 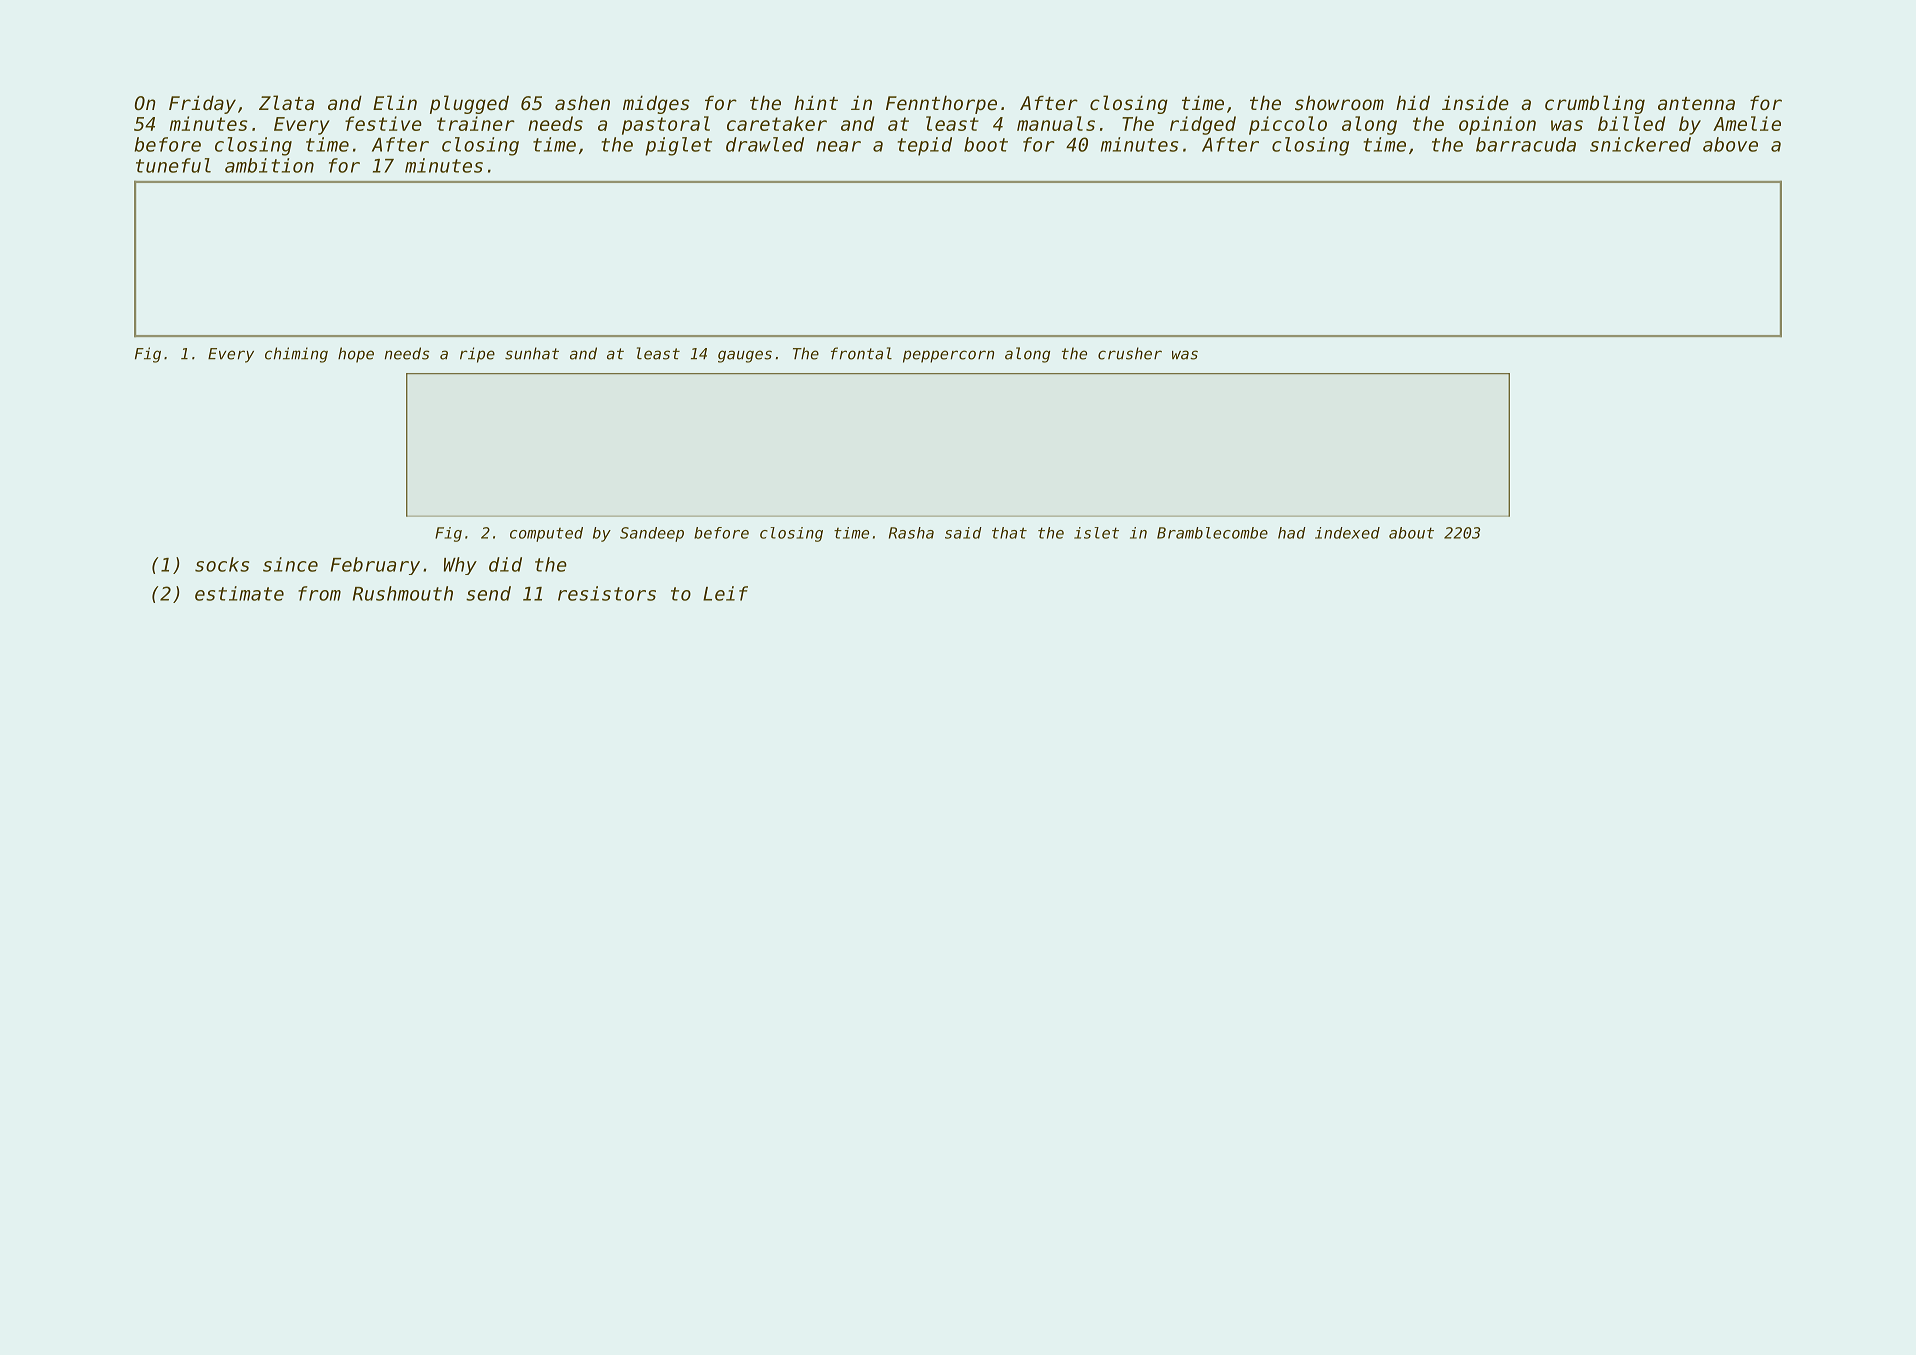 What do you see at coordinates (1696, 103) in the document?
I see `antenna` at bounding box center [1696, 103].
